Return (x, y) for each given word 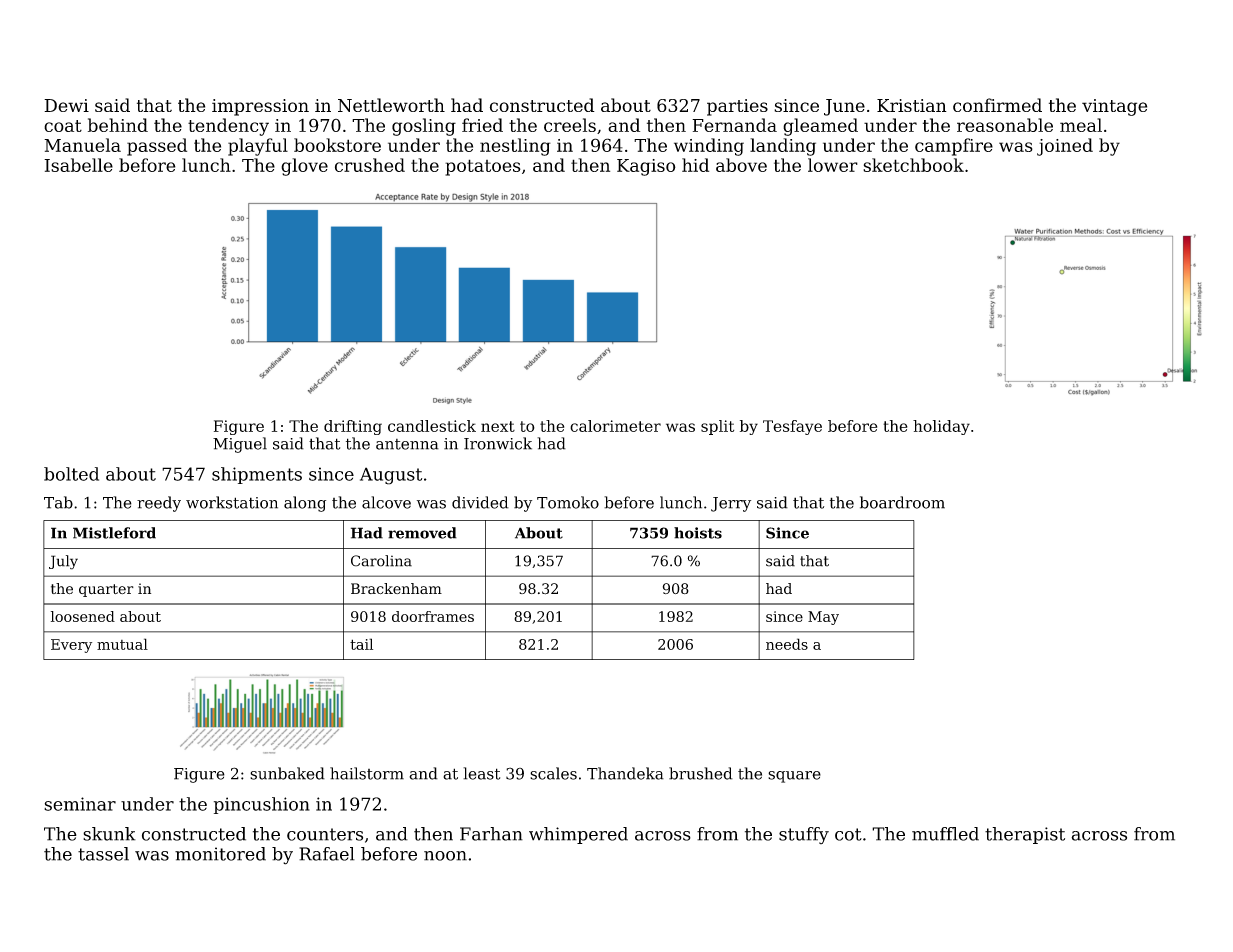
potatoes (483, 167)
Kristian (912, 105)
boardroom (902, 502)
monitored (220, 854)
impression (260, 107)
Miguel (240, 445)
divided (480, 502)
